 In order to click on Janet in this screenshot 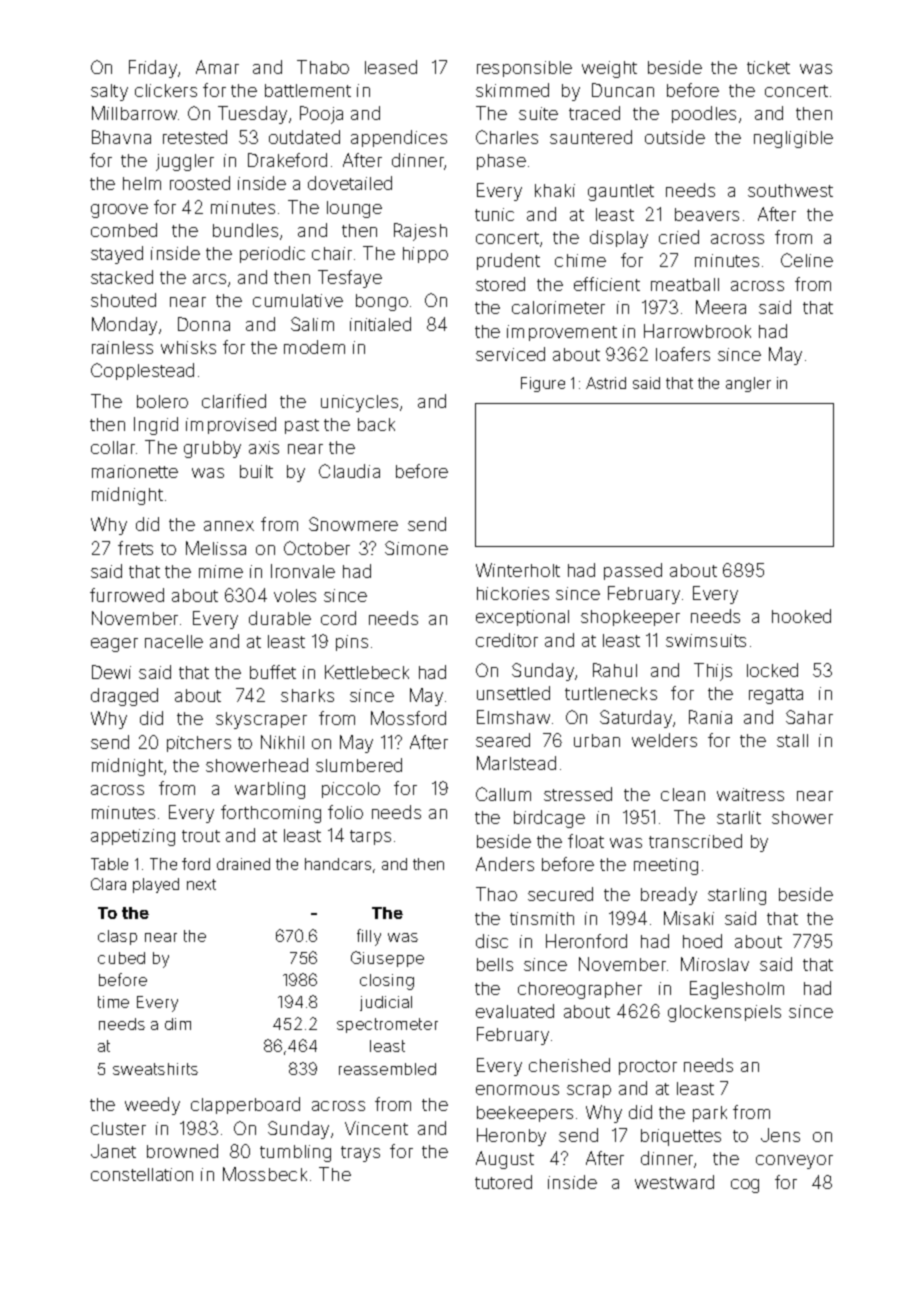, I will do `click(113, 1151)`.
